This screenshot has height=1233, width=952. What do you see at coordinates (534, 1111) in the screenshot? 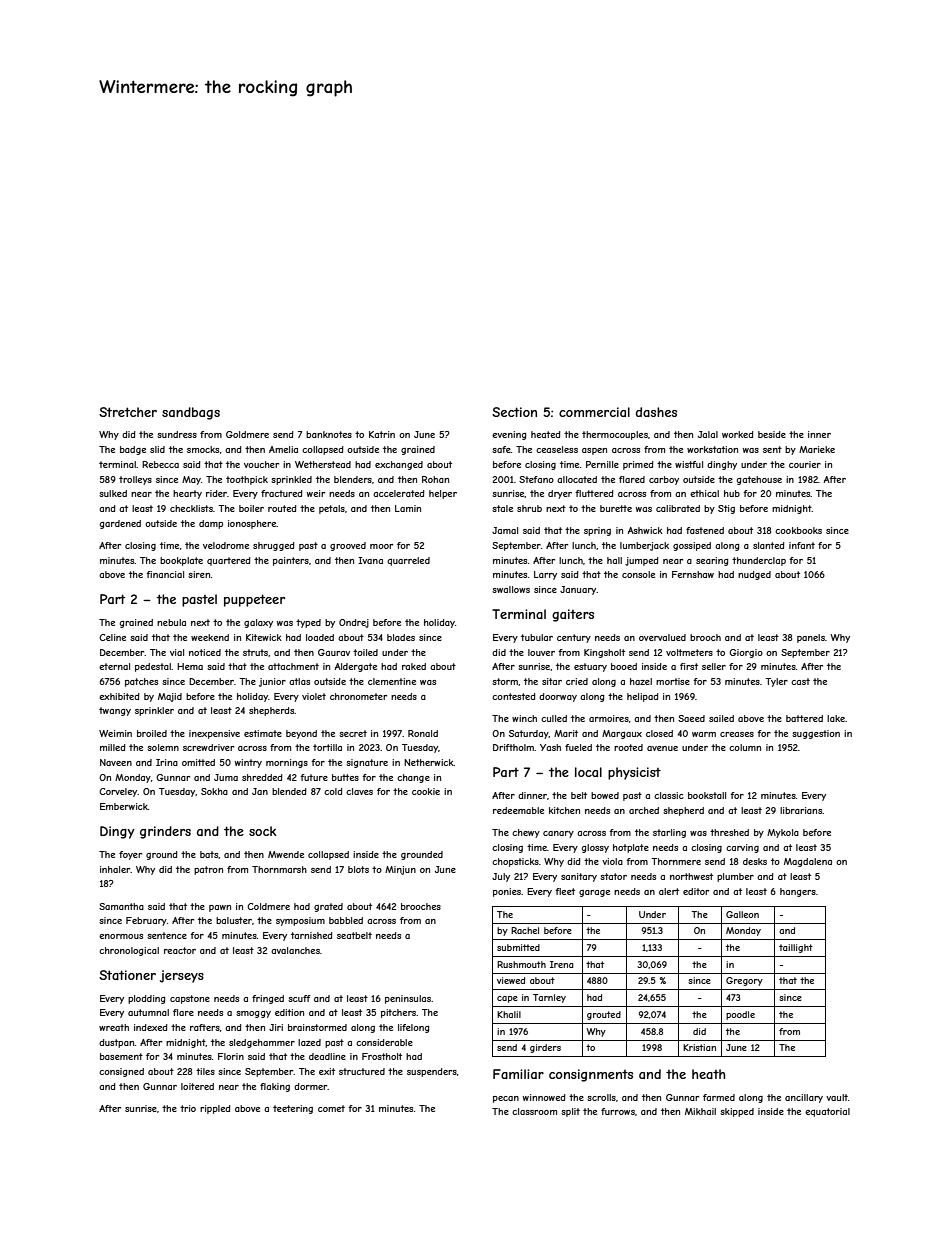
I see `classroom` at bounding box center [534, 1111].
